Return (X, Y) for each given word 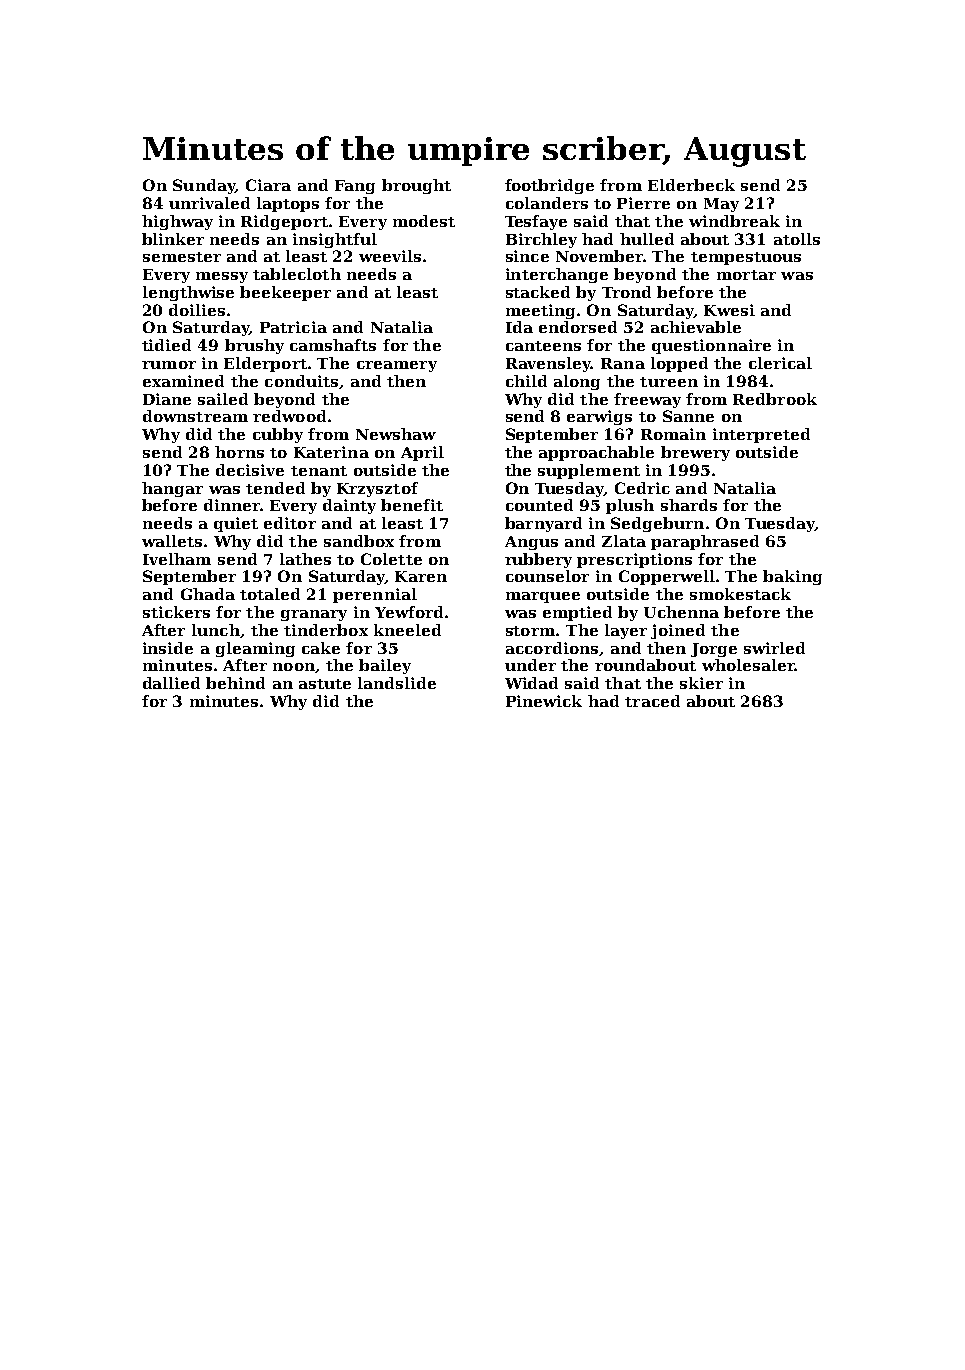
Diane (167, 399)
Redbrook (775, 399)
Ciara (268, 185)
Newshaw (396, 434)
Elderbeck (691, 185)
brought (416, 186)
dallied (171, 683)
